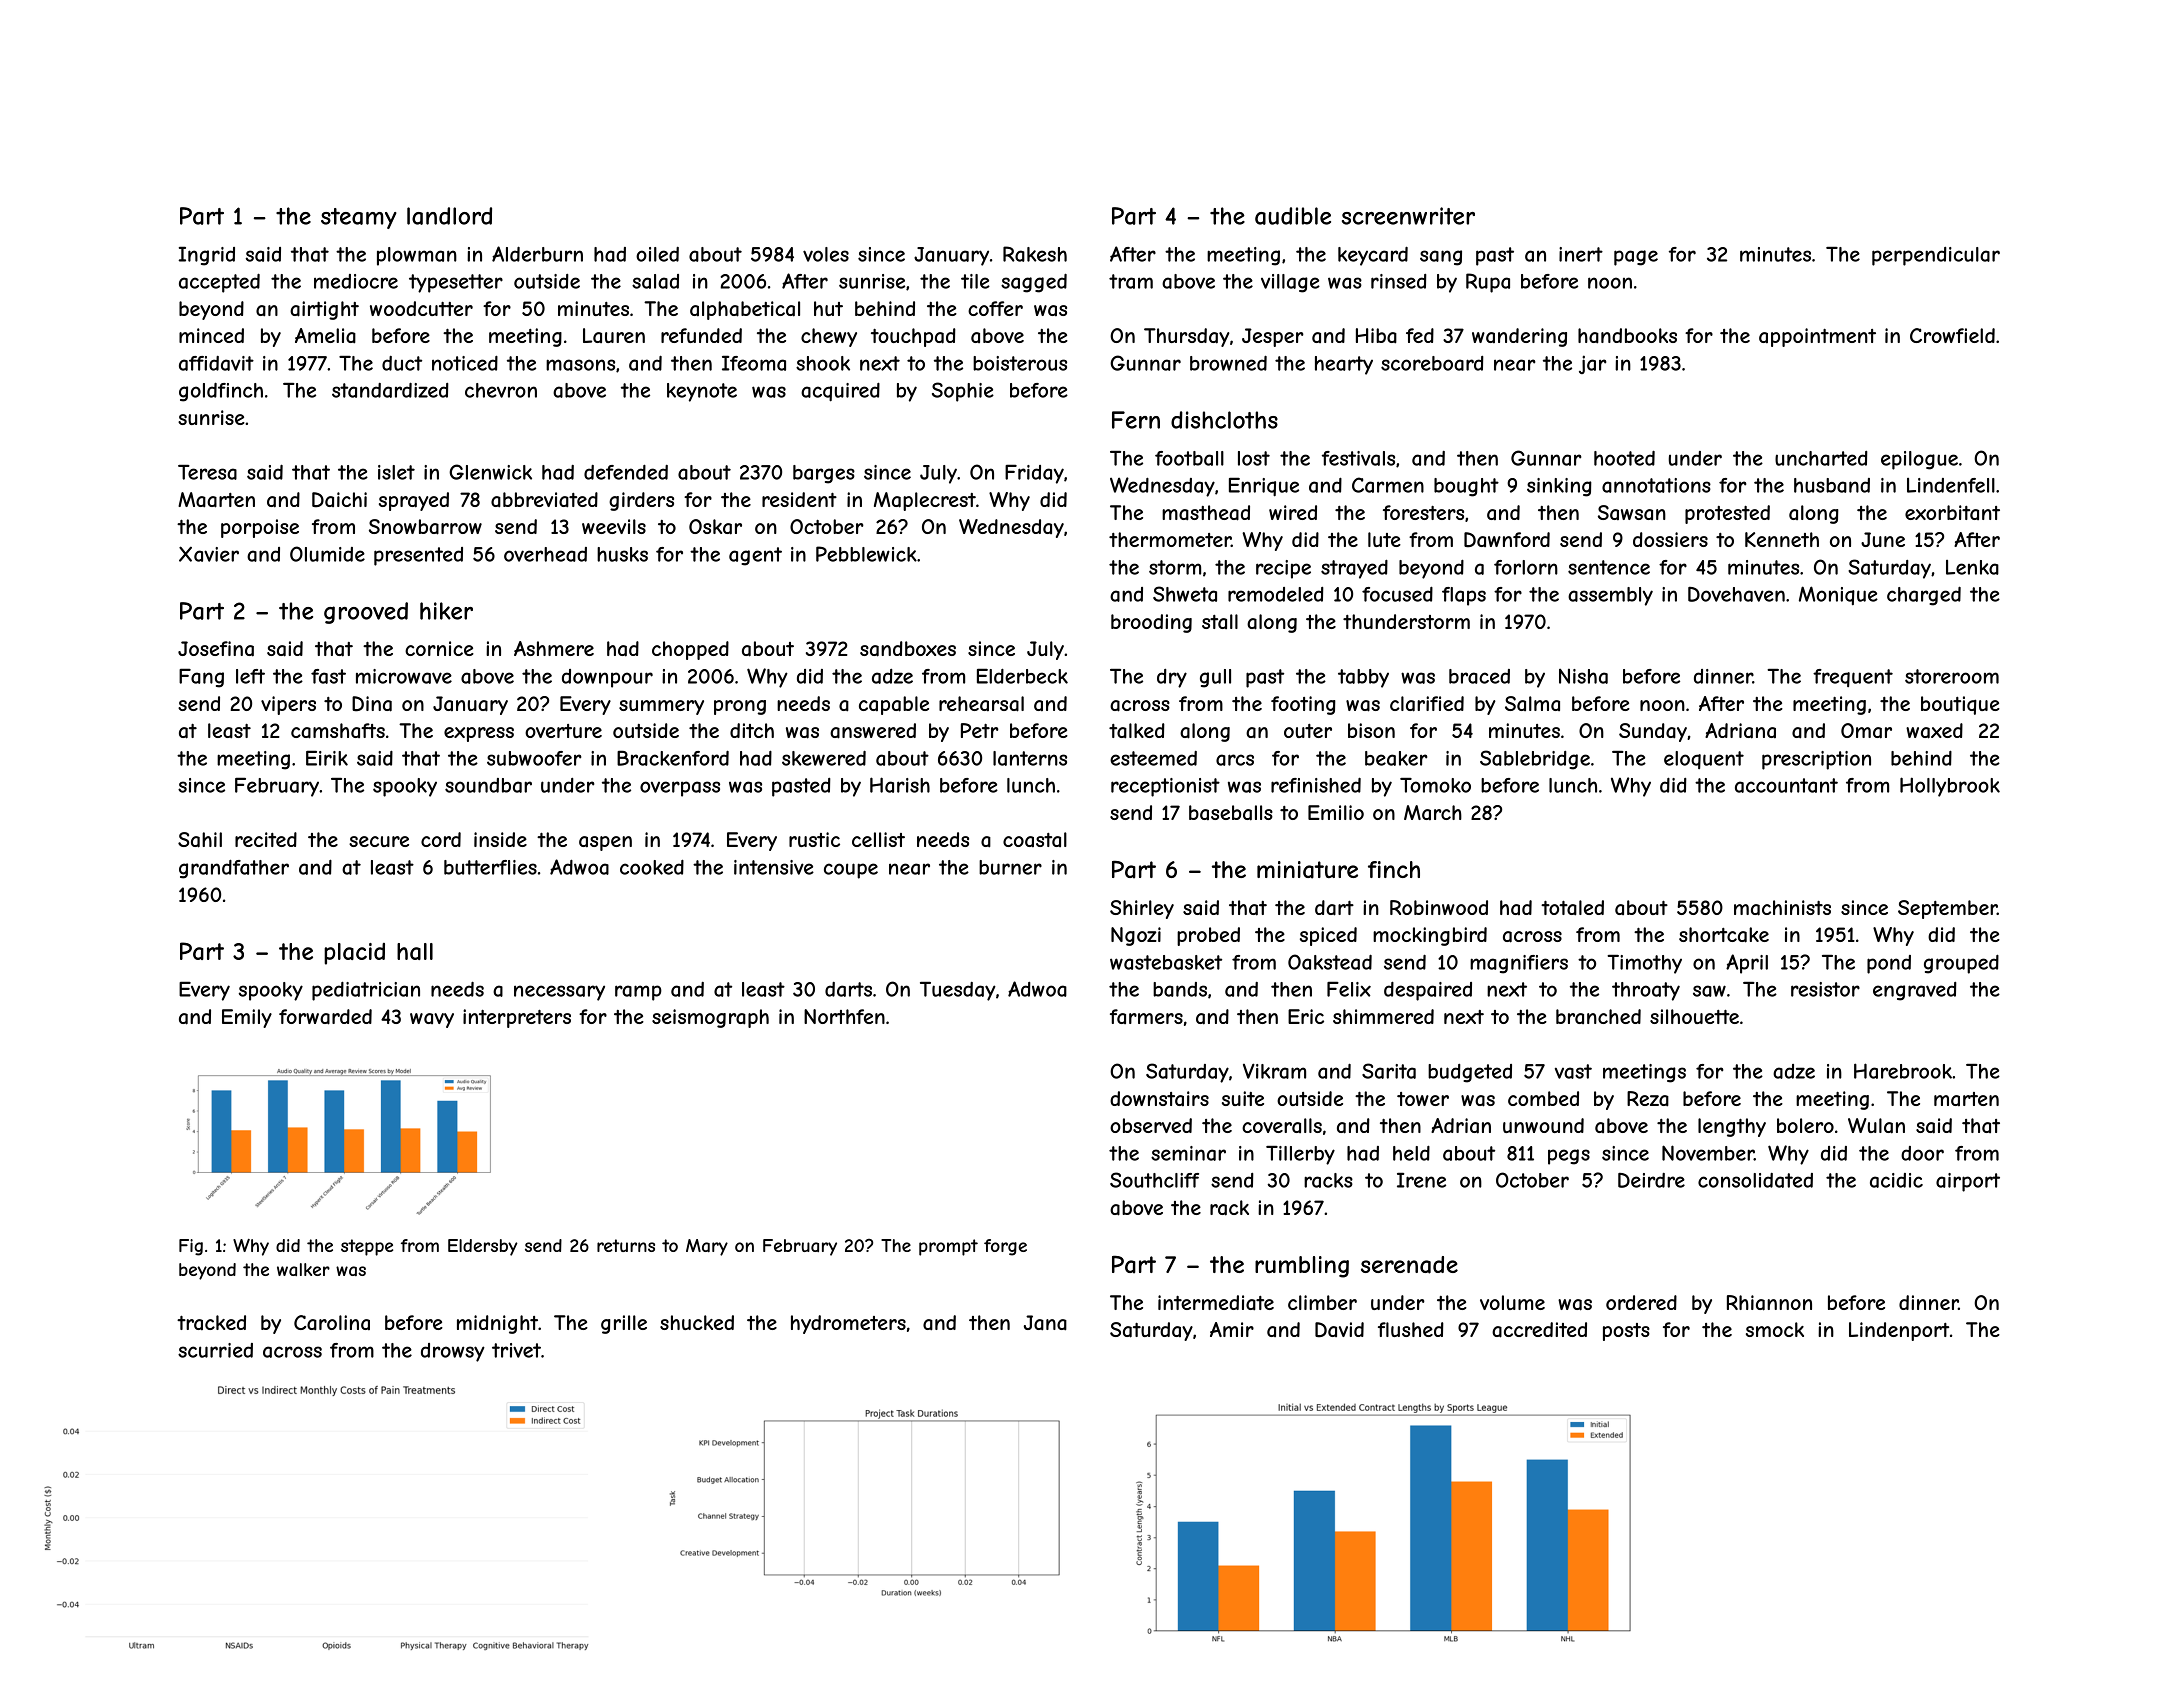 This page has height=1683, width=2178. I want to click on page, so click(1636, 258).
